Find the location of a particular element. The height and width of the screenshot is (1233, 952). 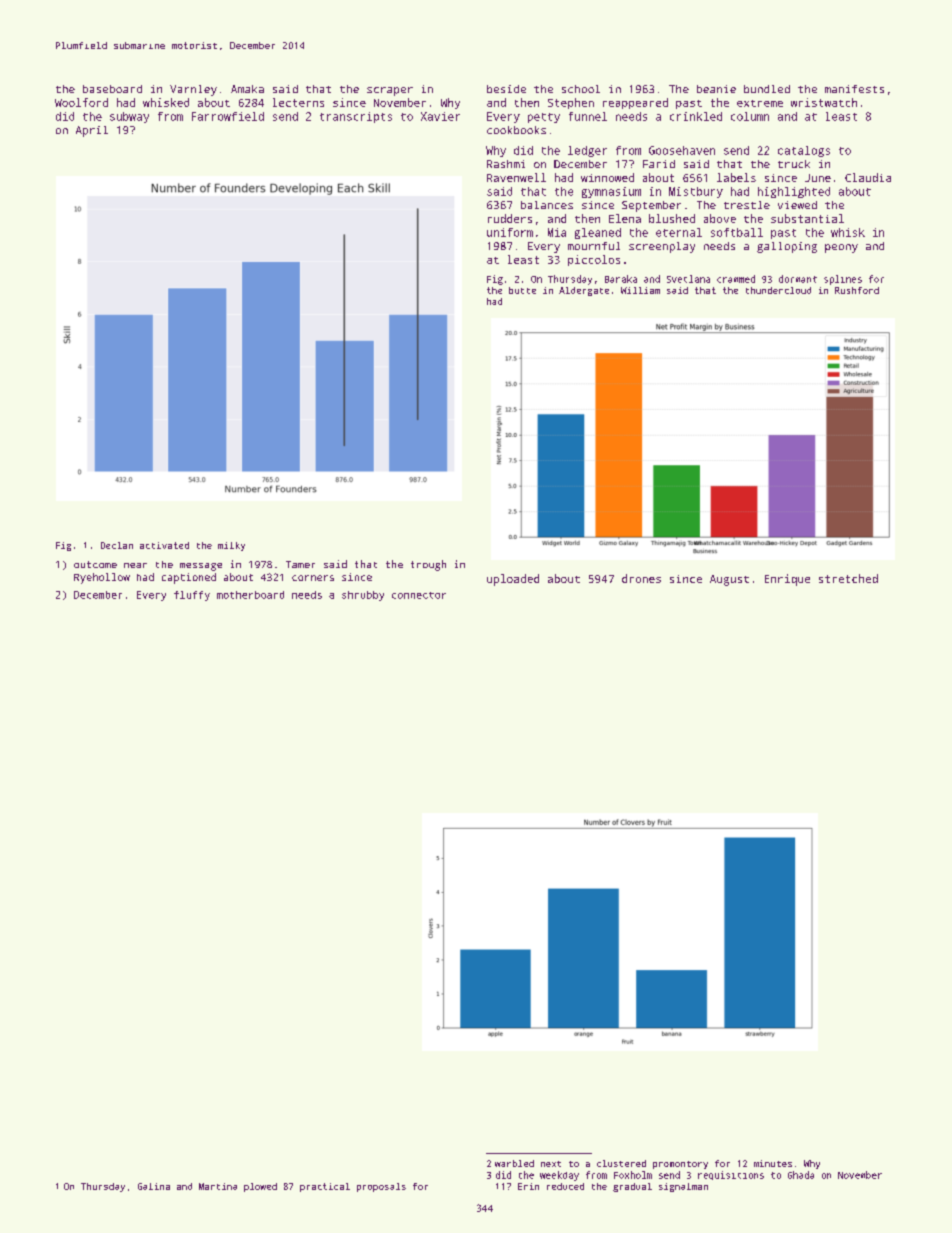

Declan is located at coordinates (117, 545).
